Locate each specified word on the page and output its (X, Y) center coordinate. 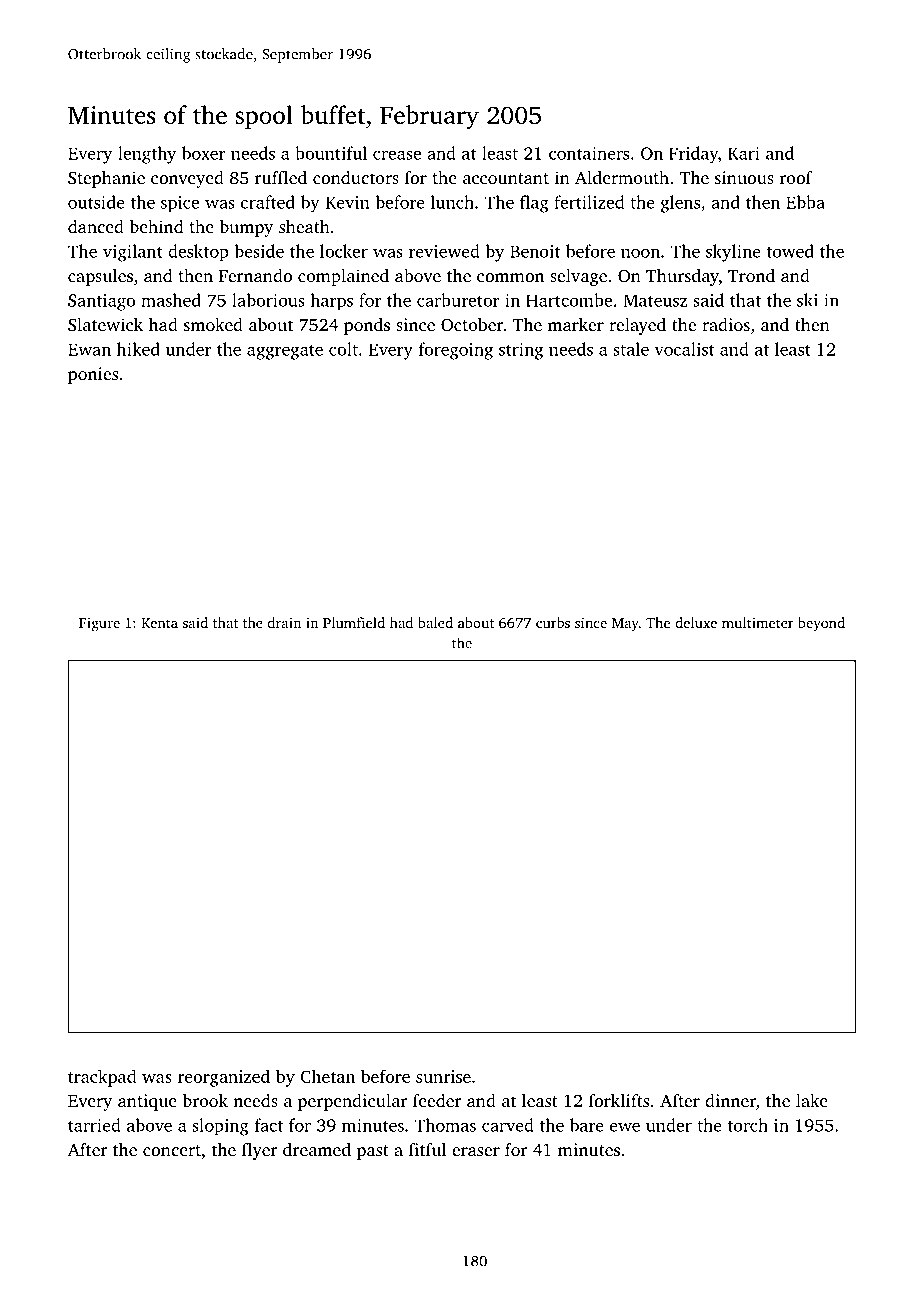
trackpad (102, 1078)
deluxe (696, 622)
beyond (821, 624)
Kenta (159, 623)
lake (812, 1100)
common (510, 277)
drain (284, 622)
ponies (93, 375)
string (521, 351)
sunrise (443, 1076)
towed (790, 251)
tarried (94, 1125)
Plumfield (354, 622)
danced (96, 226)
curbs (553, 622)
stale (631, 349)
